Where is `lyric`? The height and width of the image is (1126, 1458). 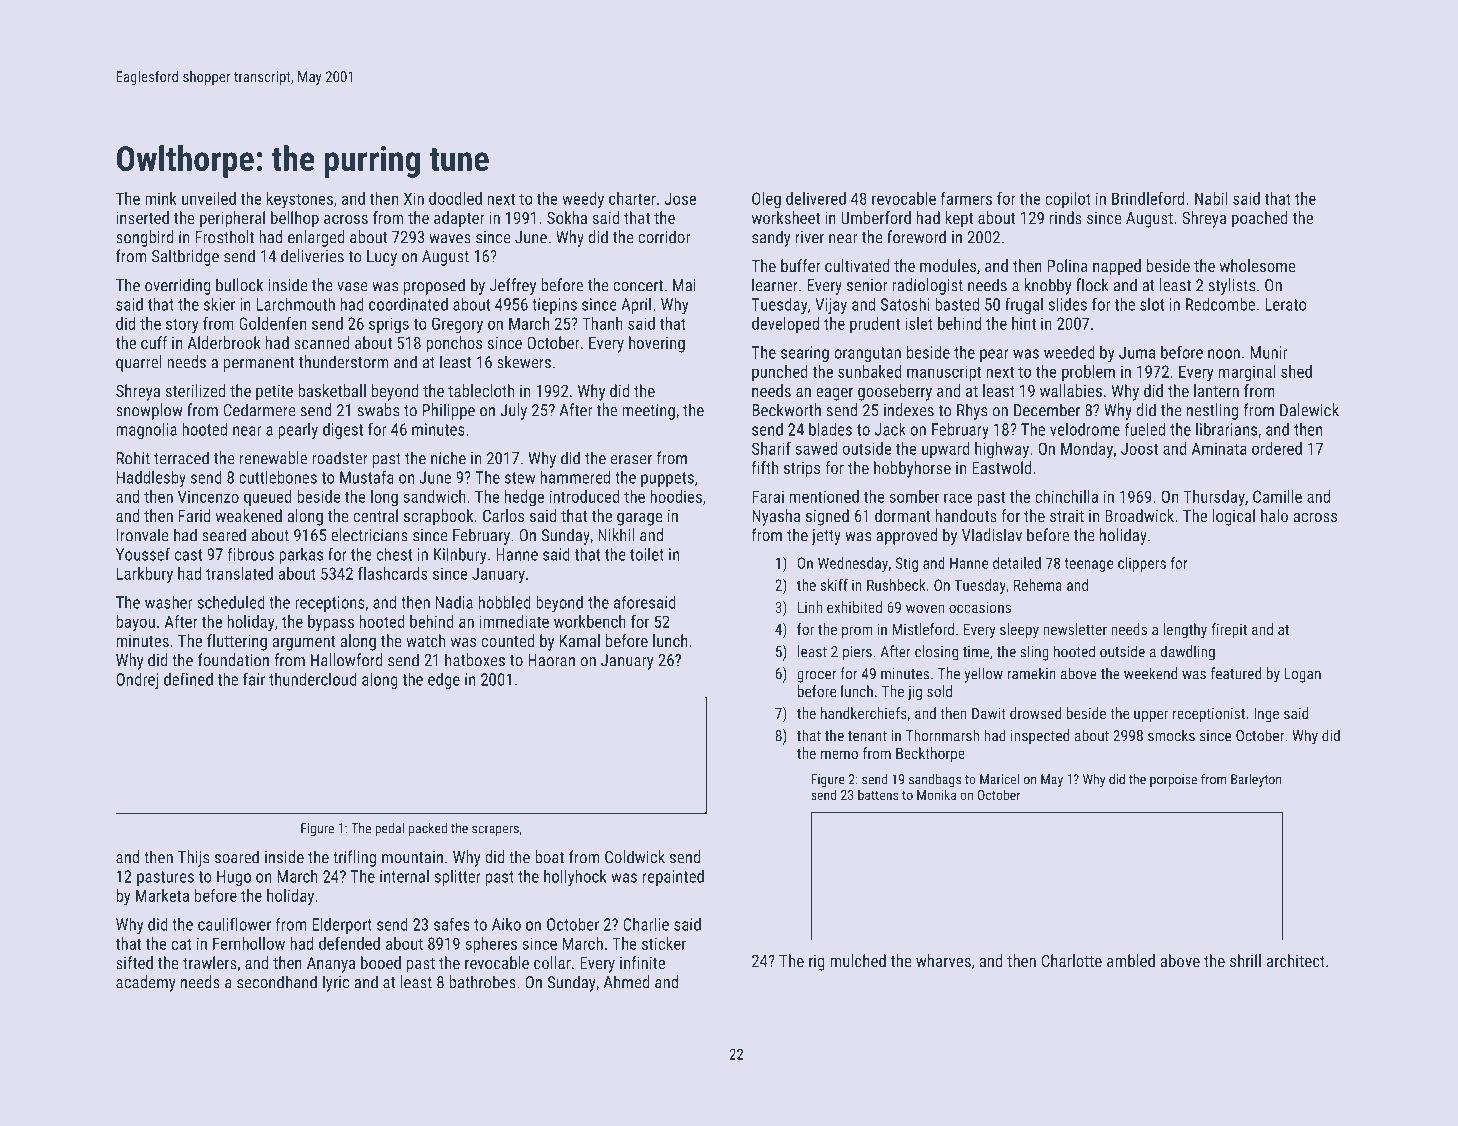 lyric is located at coordinates (336, 983).
